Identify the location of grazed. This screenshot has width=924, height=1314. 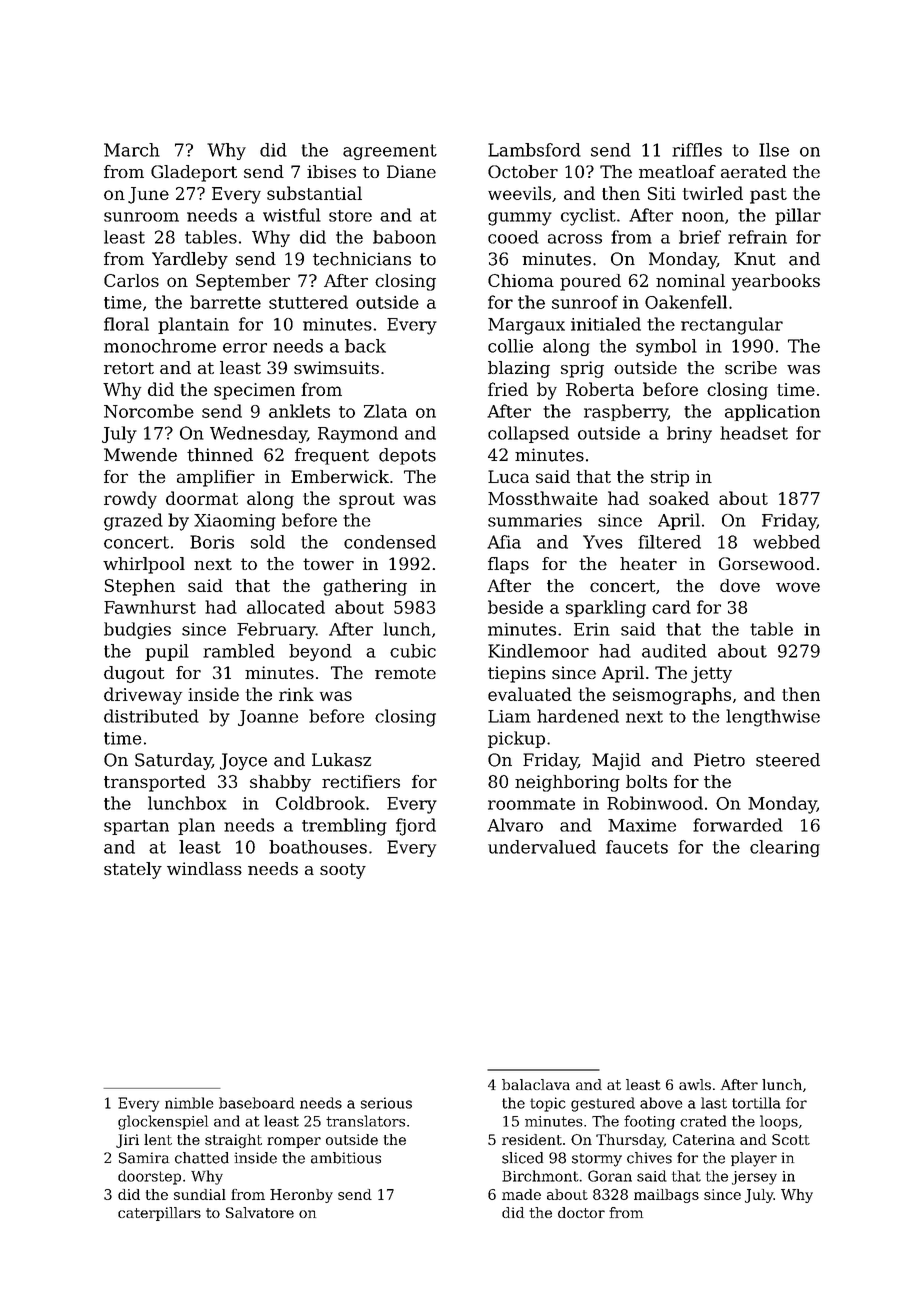
(133, 522).
